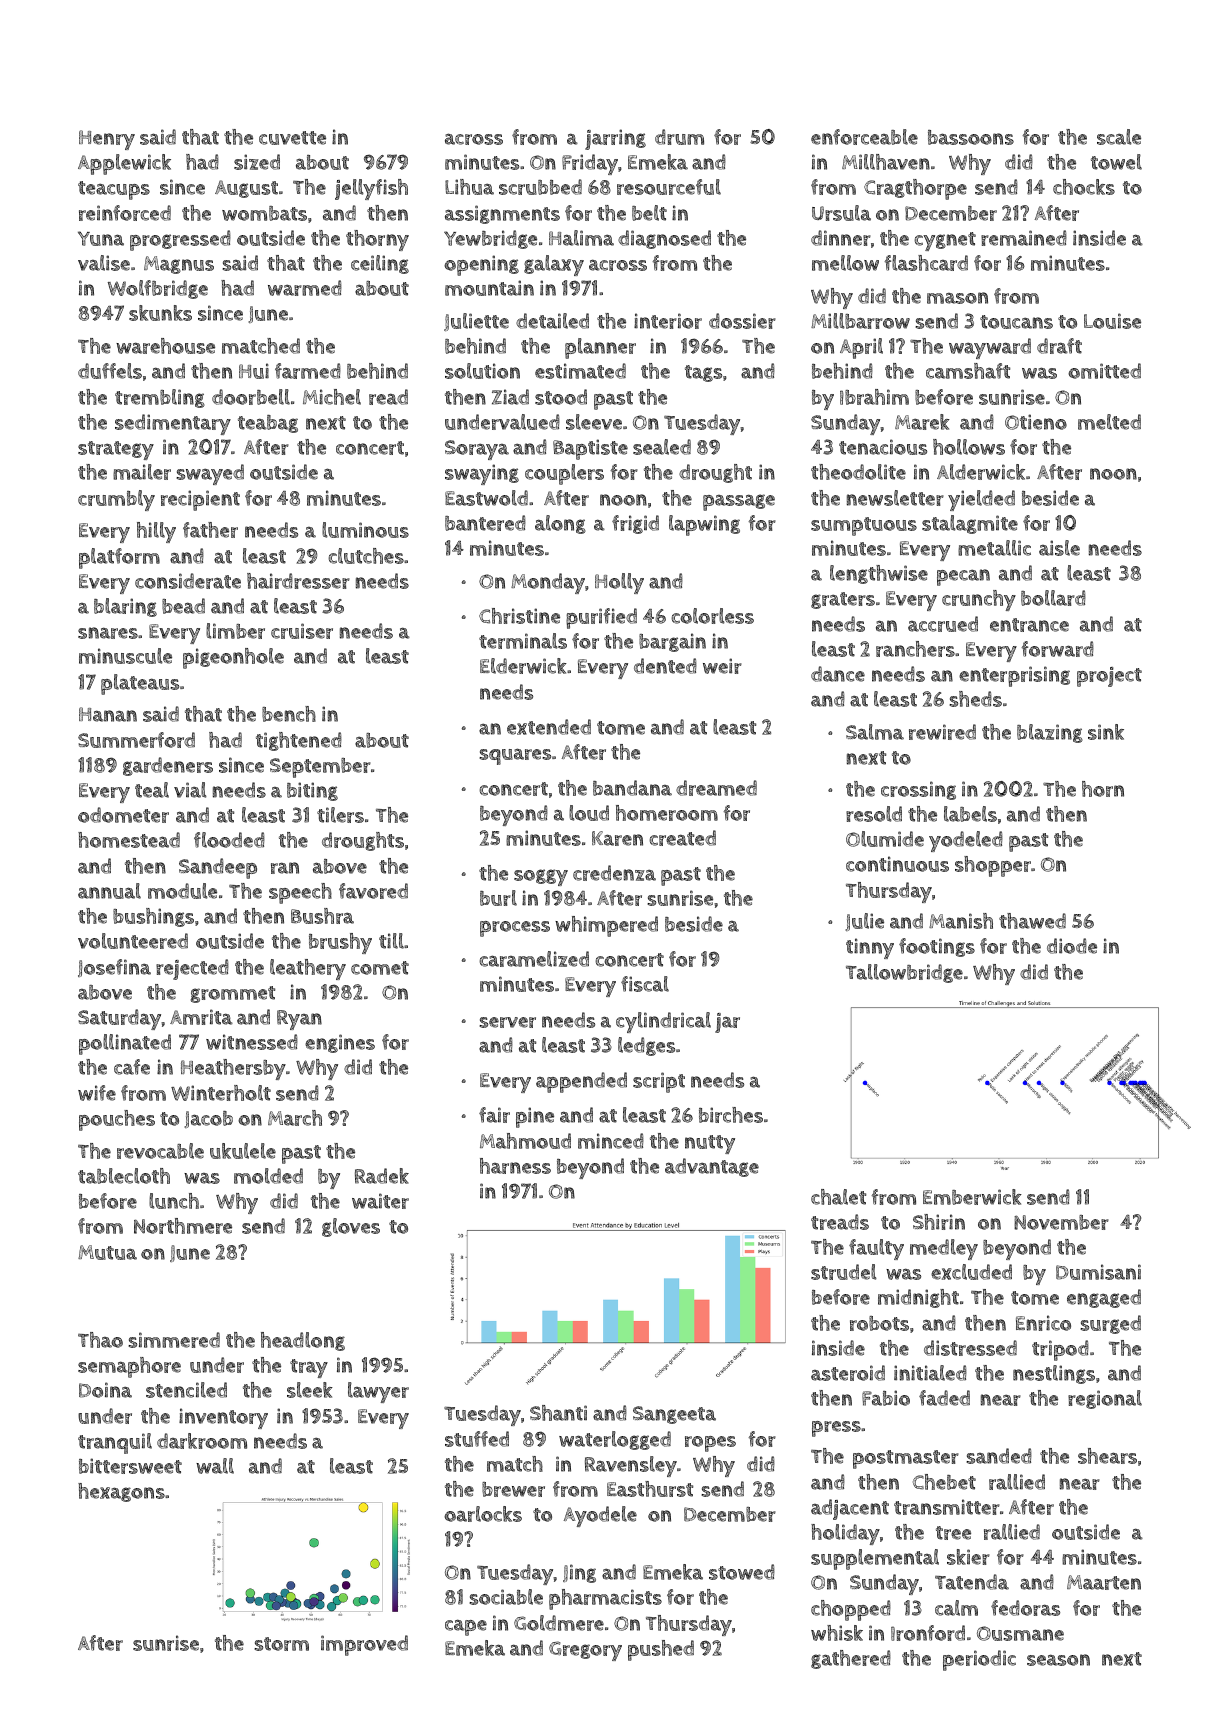  What do you see at coordinates (498, 898) in the screenshot?
I see `burl` at bounding box center [498, 898].
